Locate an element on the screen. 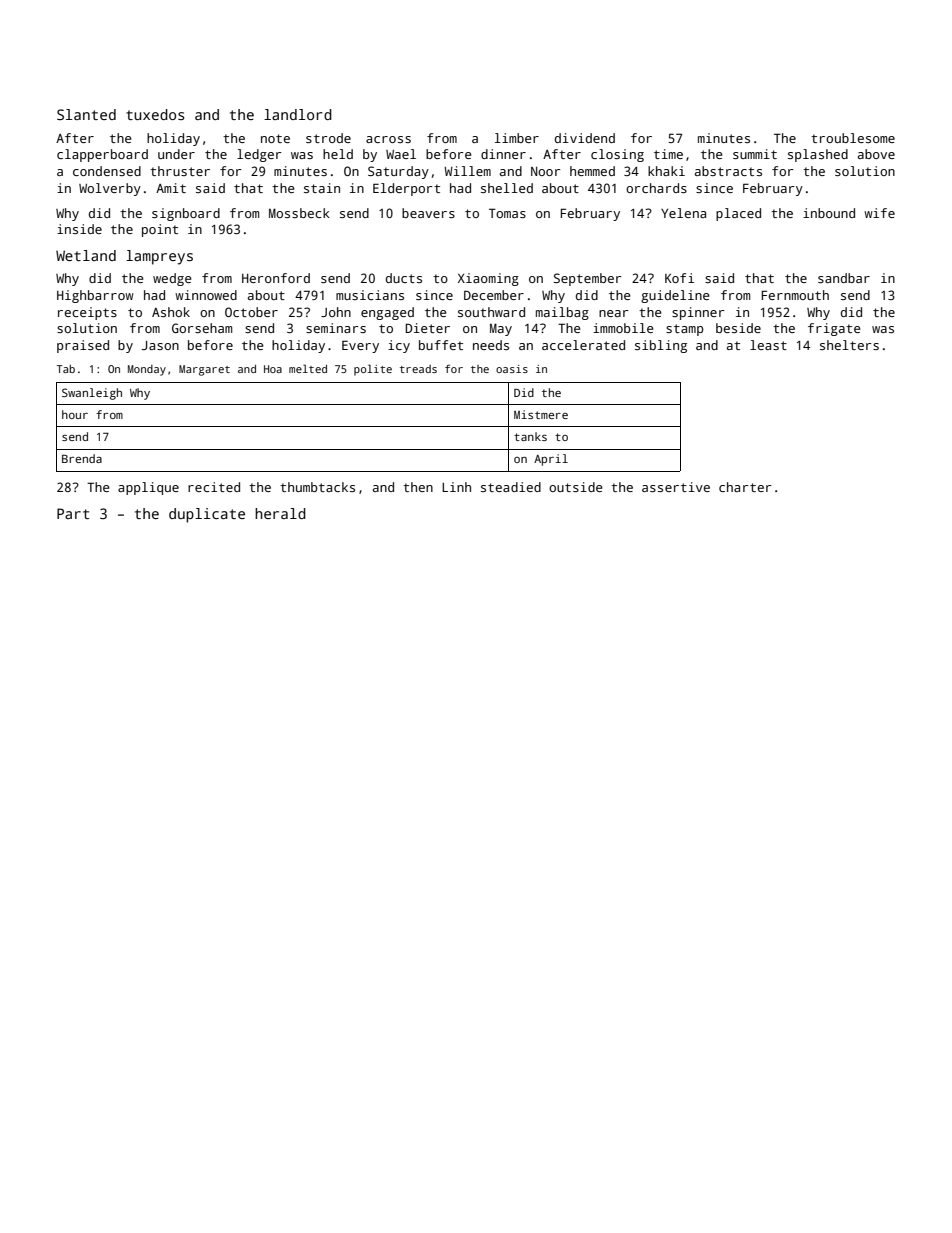  mailbag is located at coordinates (562, 313).
